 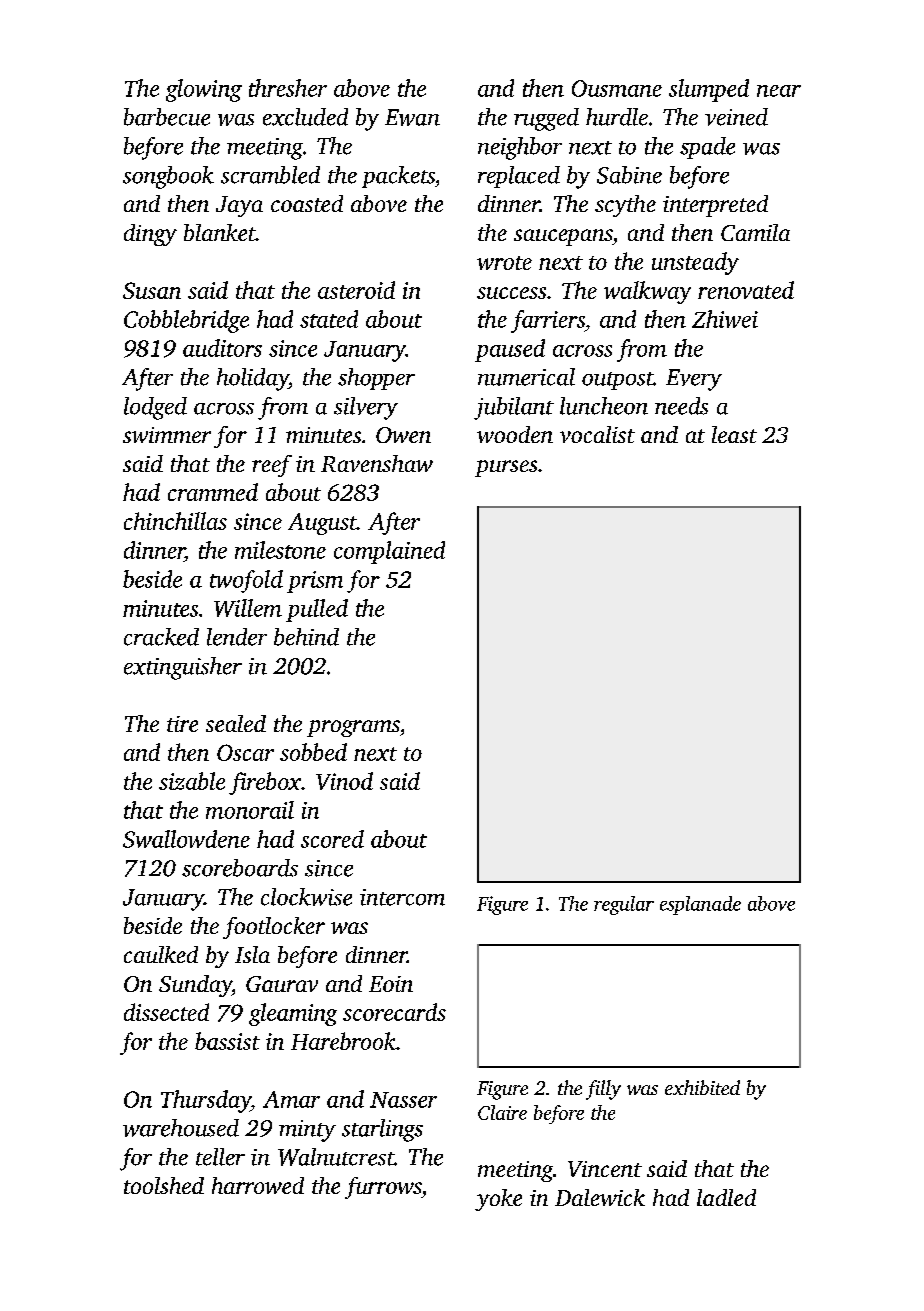 What do you see at coordinates (270, 175) in the document?
I see `scrambled` at bounding box center [270, 175].
